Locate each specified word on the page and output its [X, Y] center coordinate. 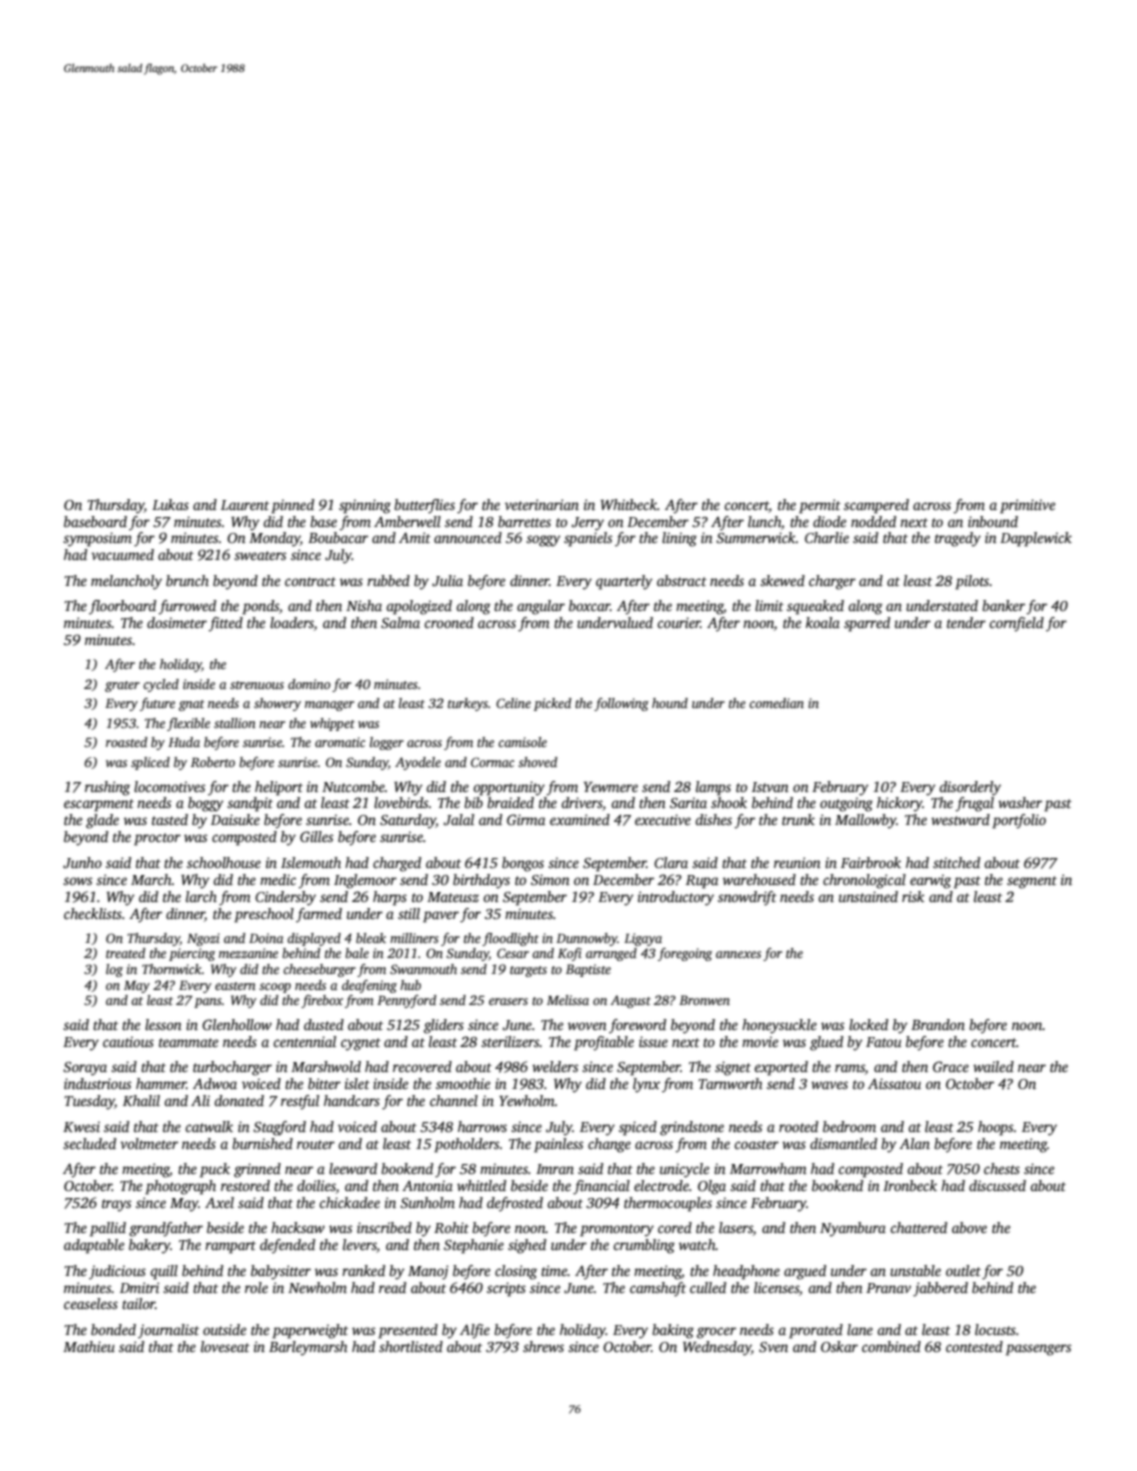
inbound [993, 521]
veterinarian [542, 504]
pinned [292, 506]
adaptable [94, 1246]
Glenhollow [237, 1024]
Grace [951, 1066]
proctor [157, 839]
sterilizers [510, 1041]
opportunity [509, 788]
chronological [864, 881]
